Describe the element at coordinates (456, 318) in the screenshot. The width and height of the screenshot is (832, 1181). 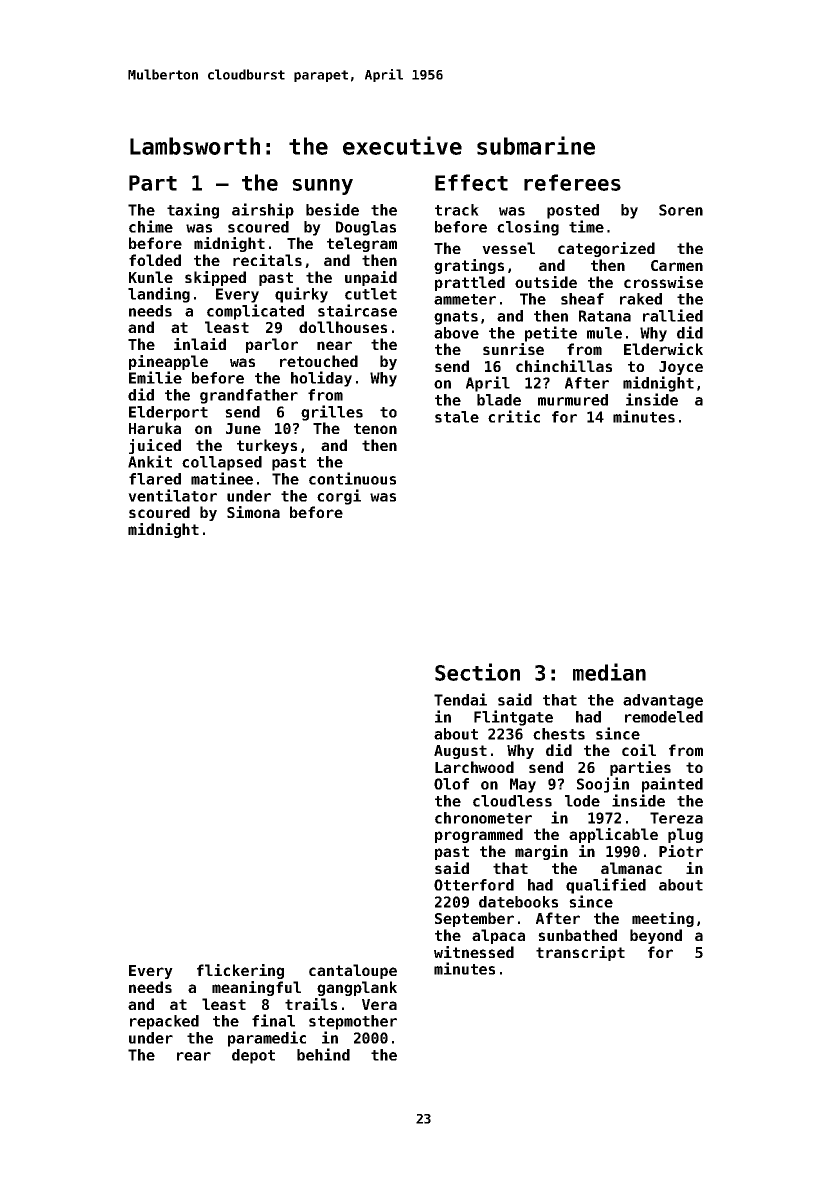
I see `gnats` at that location.
